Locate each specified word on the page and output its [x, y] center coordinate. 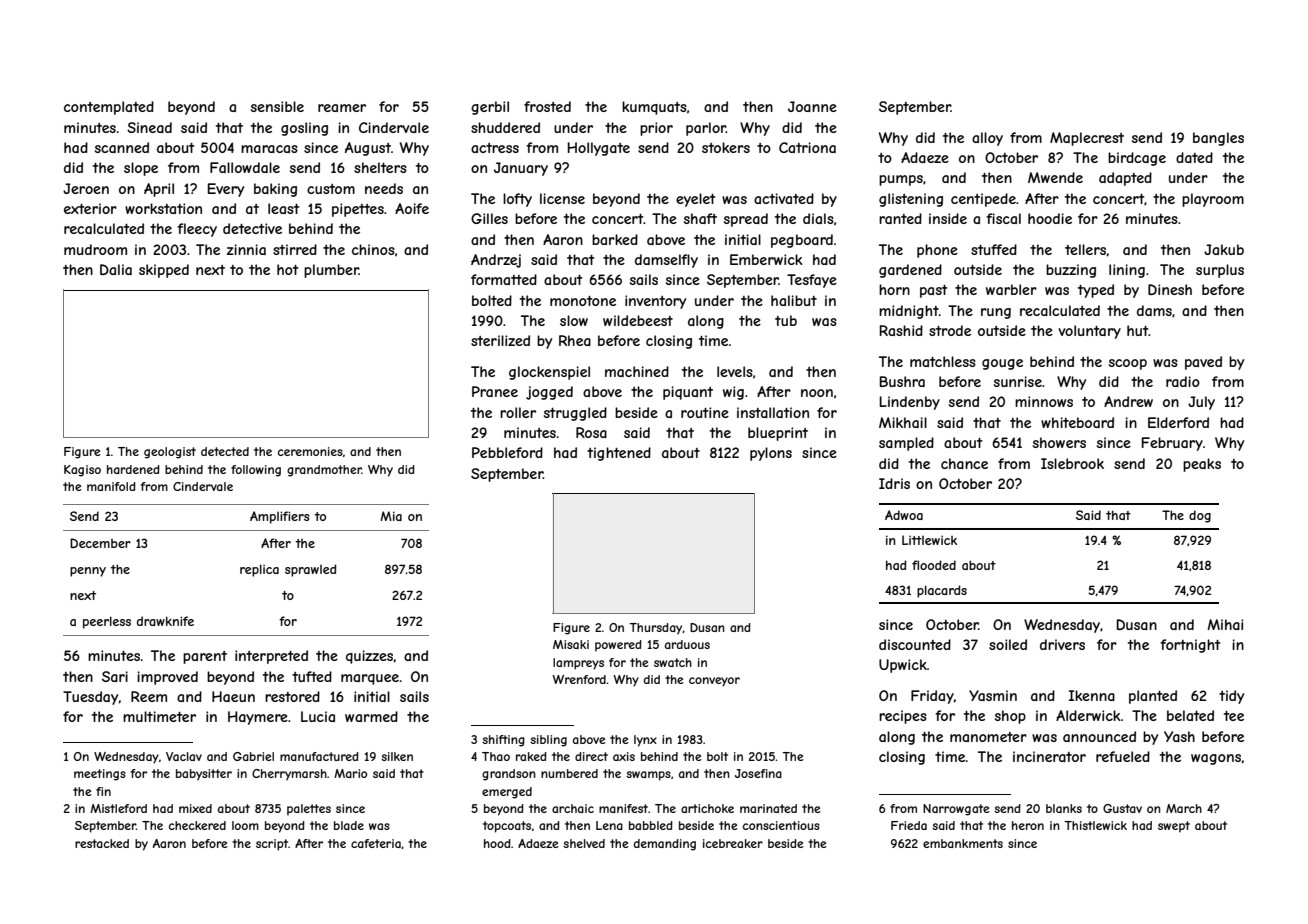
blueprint [778, 434]
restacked [102, 843]
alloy [987, 139]
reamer [342, 108]
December [100, 543]
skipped [164, 271]
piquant [688, 393]
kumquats [654, 108]
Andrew [1128, 401]
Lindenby [910, 403]
